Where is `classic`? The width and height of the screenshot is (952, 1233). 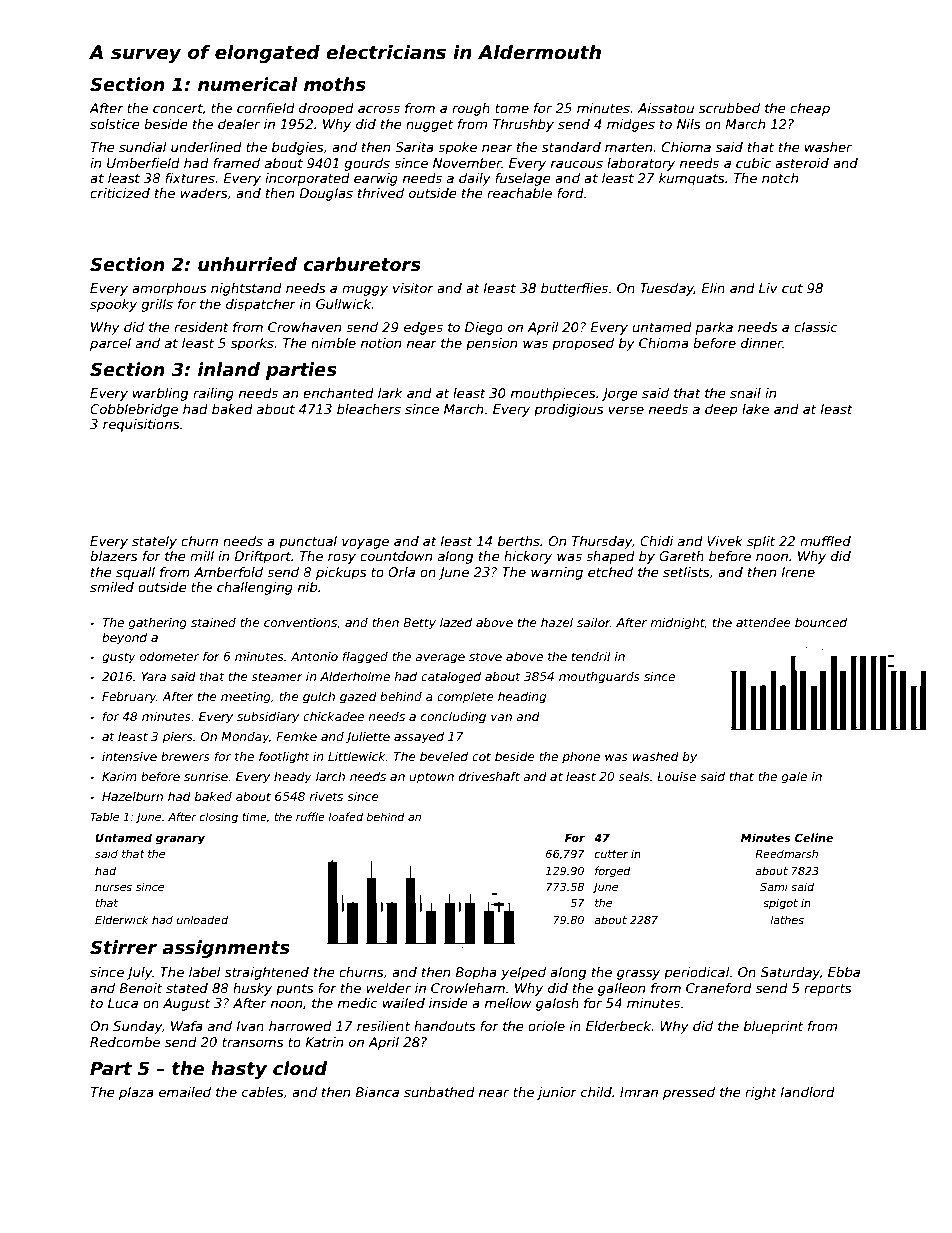
classic is located at coordinates (816, 327).
